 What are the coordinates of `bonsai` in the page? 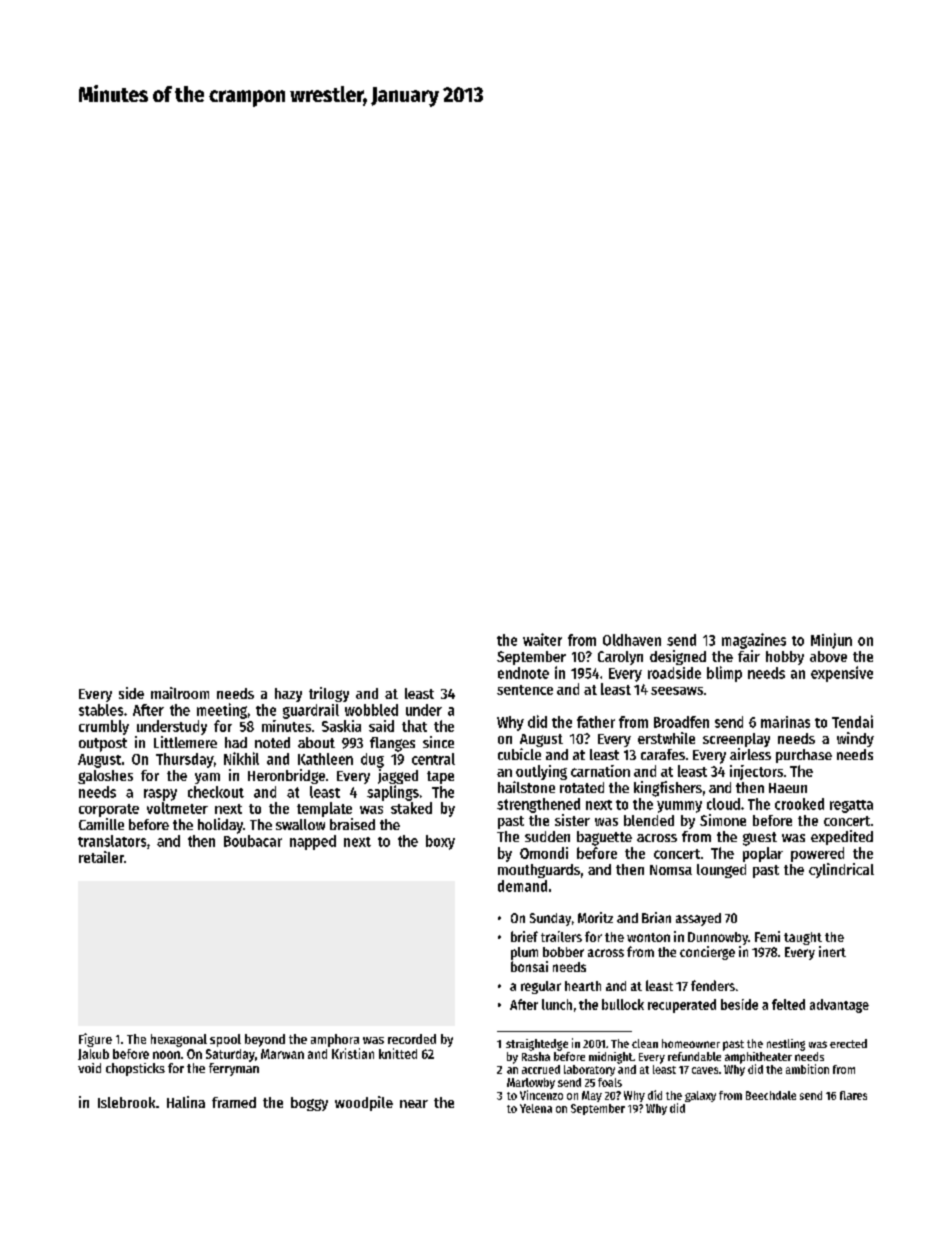 It's located at (529, 966).
